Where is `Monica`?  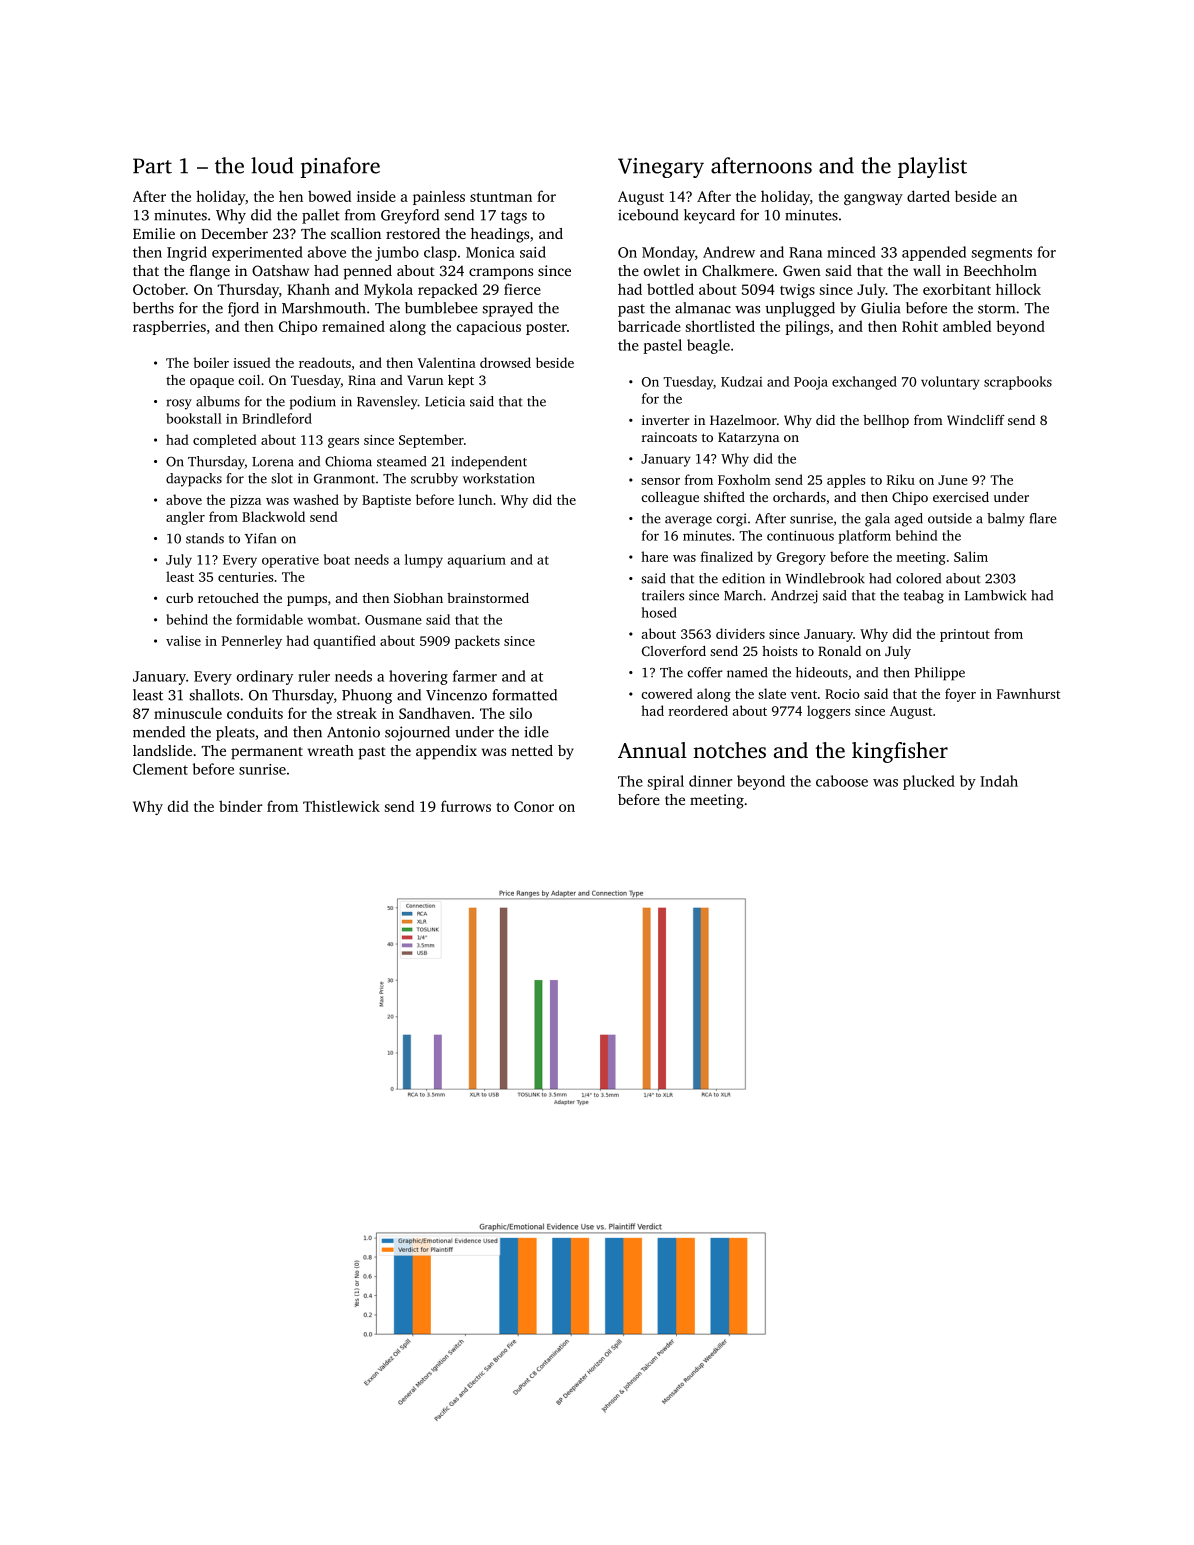 Monica is located at coordinates (490, 252).
